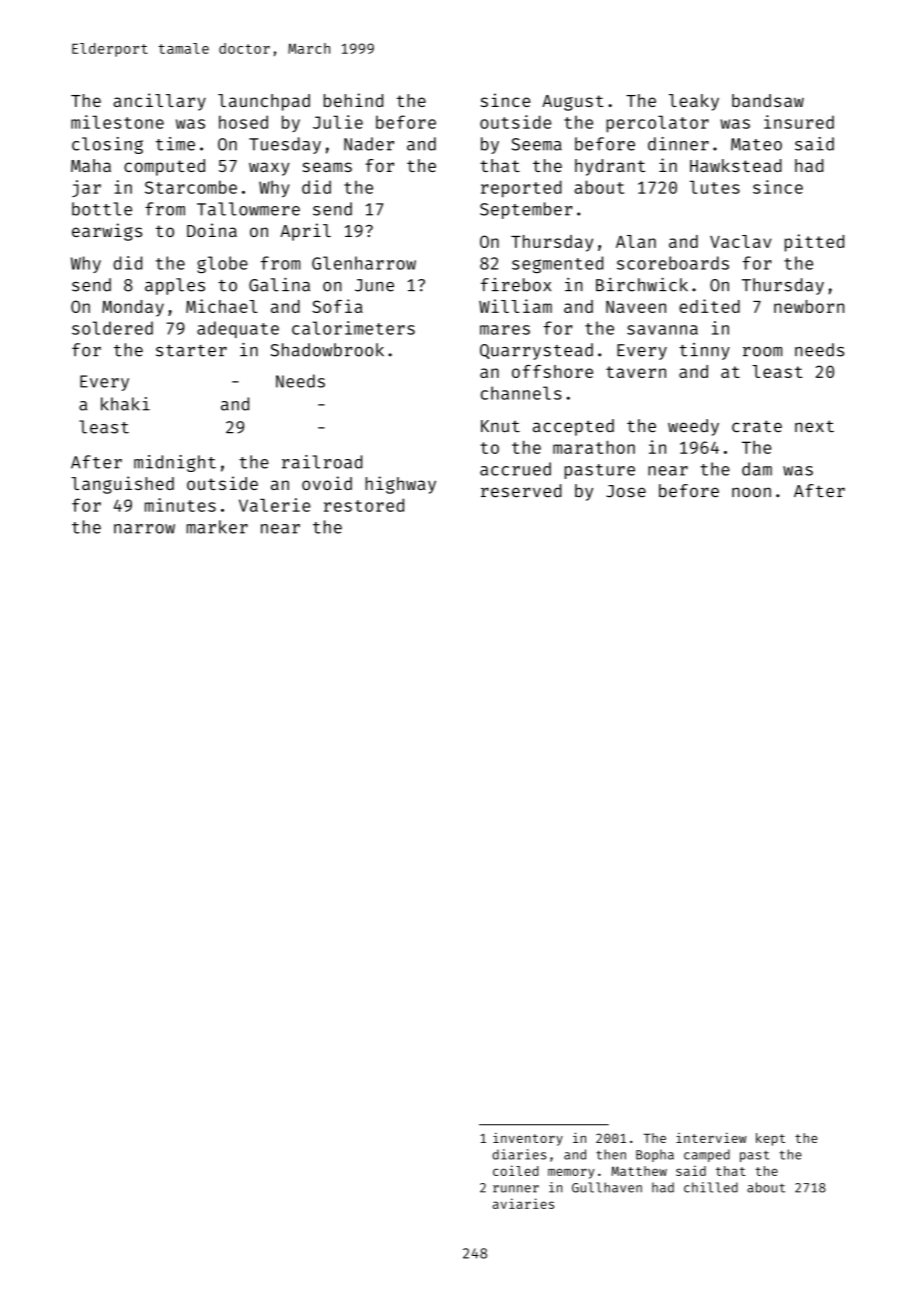 The image size is (924, 1308). Describe the element at coordinates (516, 1189) in the screenshot. I see `runner` at that location.
